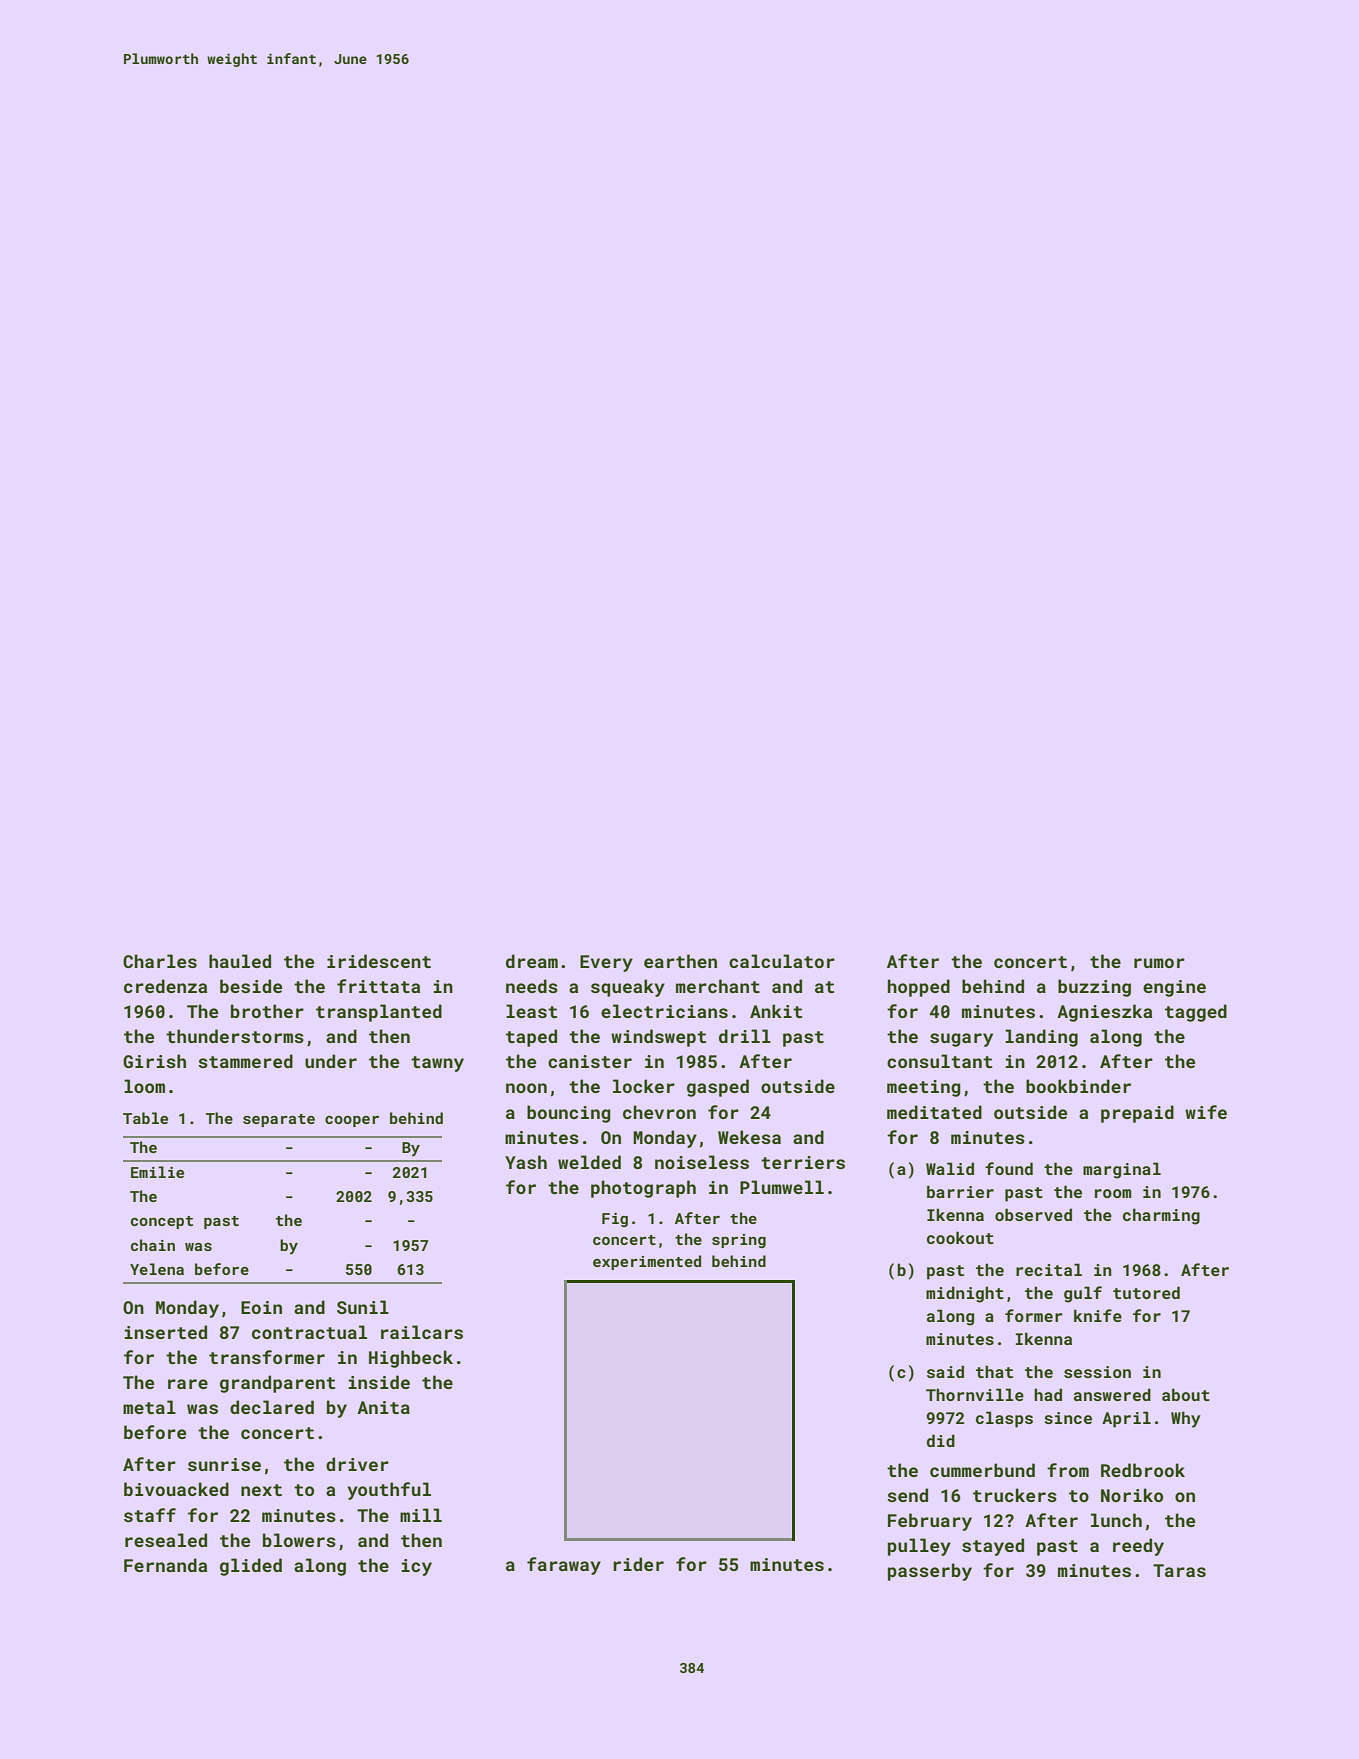  I want to click on tawny, so click(437, 1064).
